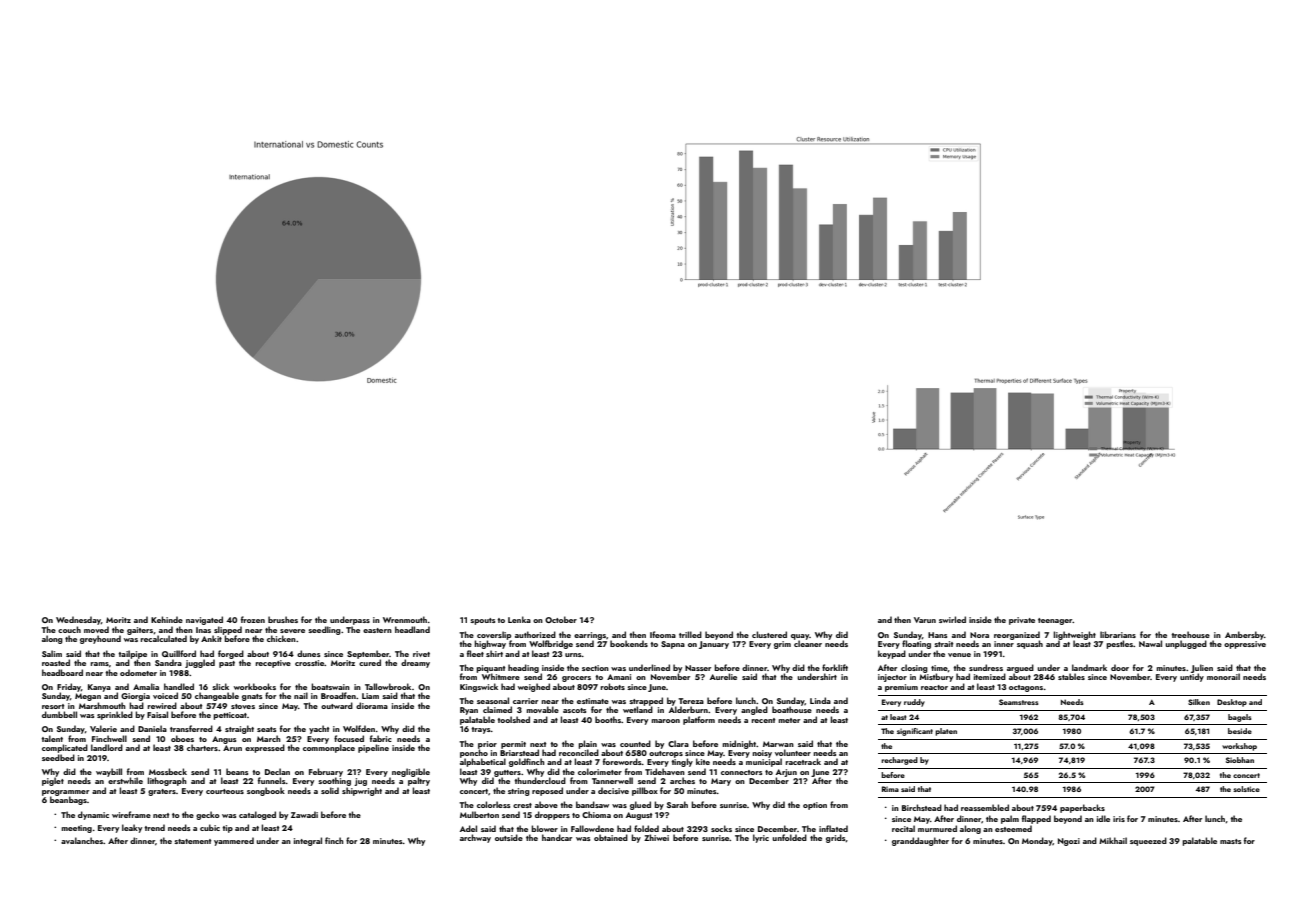 This screenshot has width=1308, height=924. What do you see at coordinates (324, 630) in the screenshot?
I see `seedling` at bounding box center [324, 630].
